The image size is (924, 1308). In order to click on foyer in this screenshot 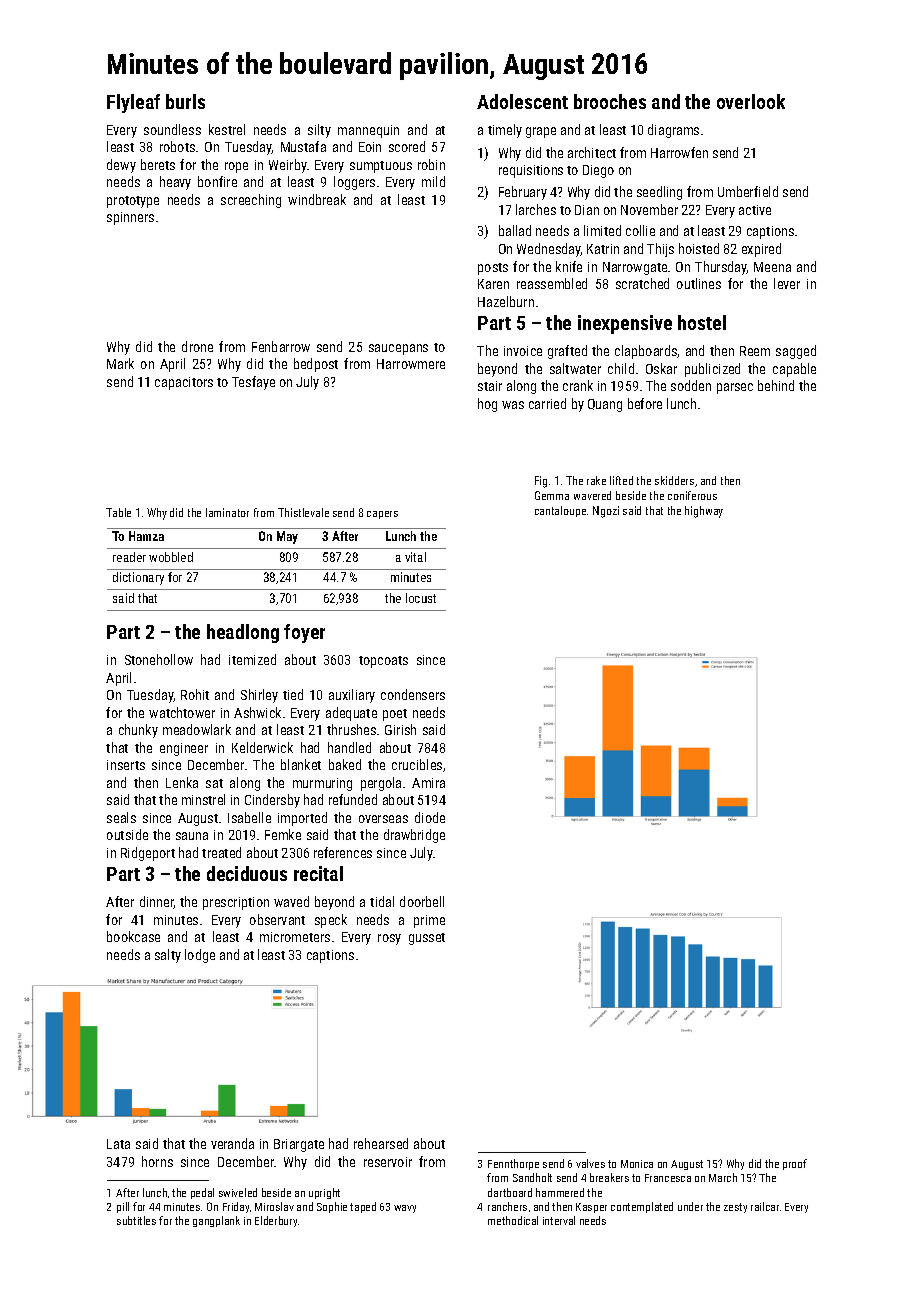, I will do `click(304, 633)`.
